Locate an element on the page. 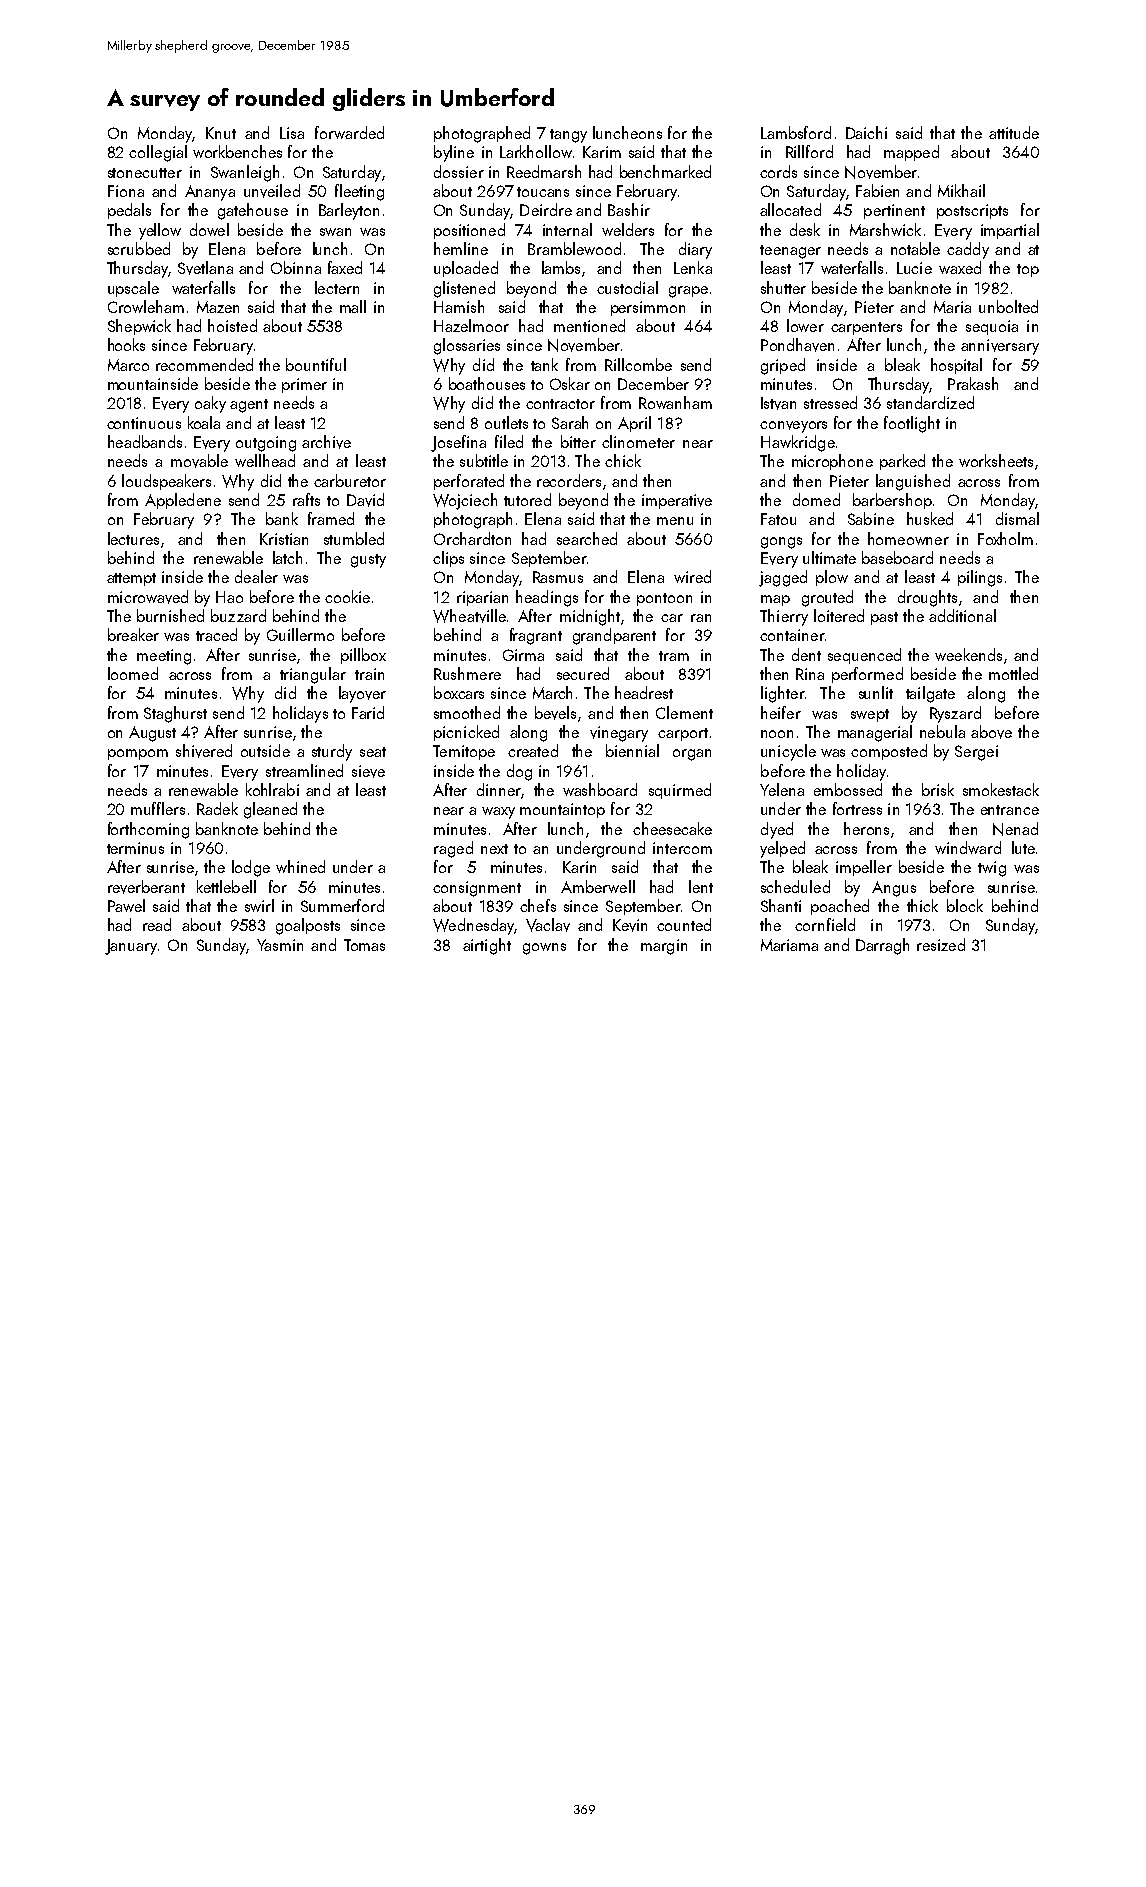 The image size is (1146, 1887). entrance is located at coordinates (1010, 810).
